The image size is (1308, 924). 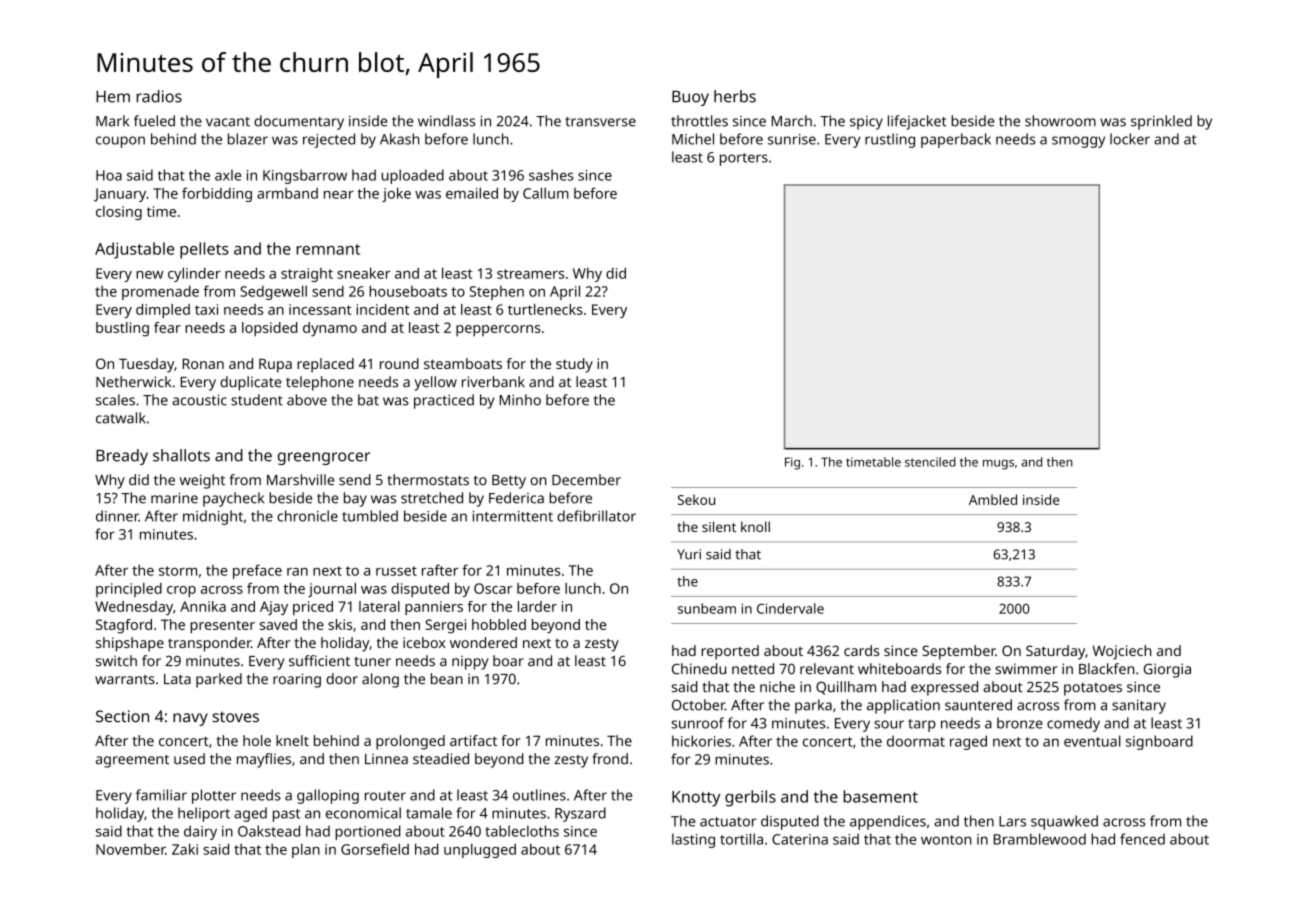 I want to click on Hoa, so click(x=109, y=175).
